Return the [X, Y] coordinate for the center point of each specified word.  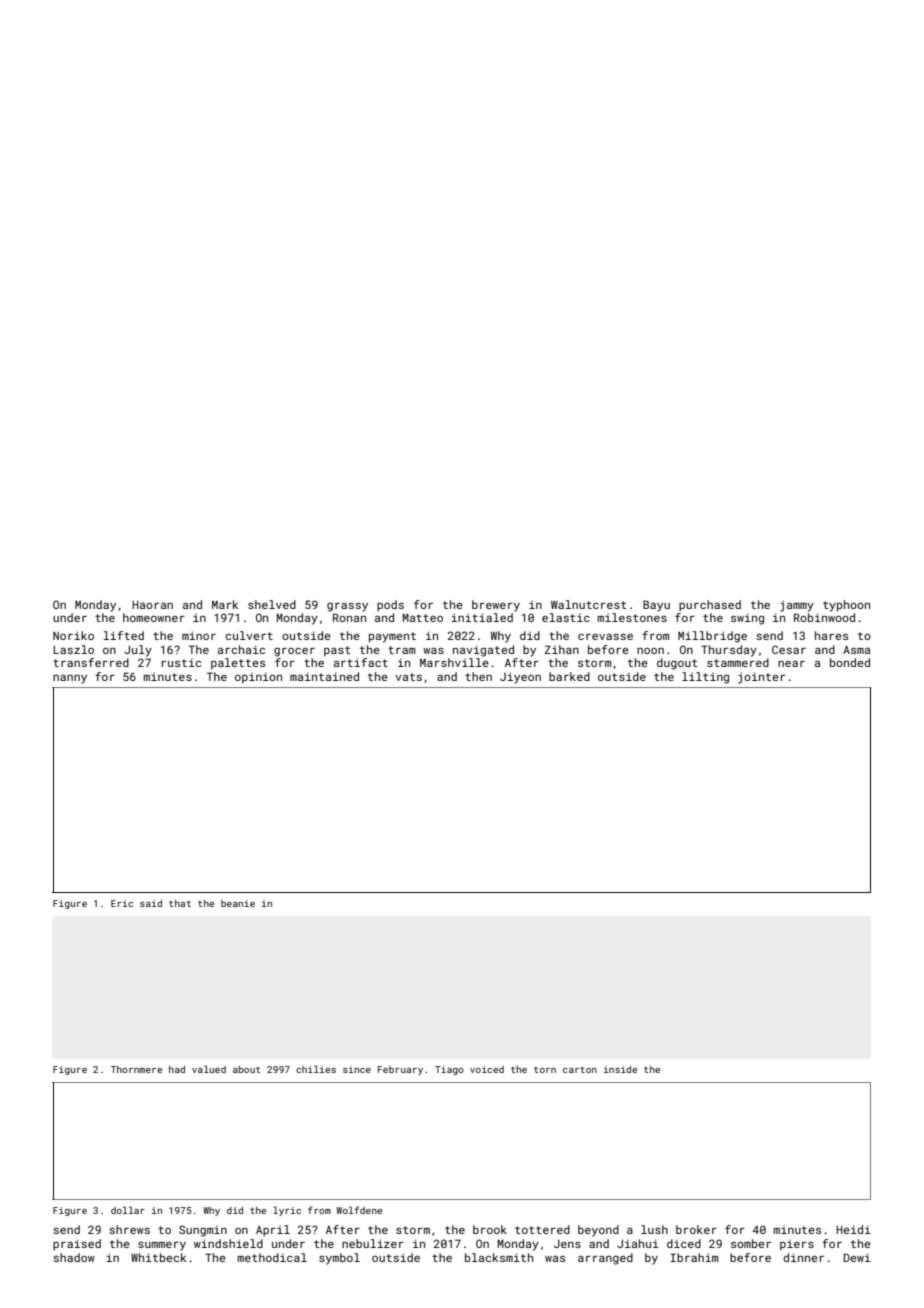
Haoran [152, 605]
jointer [761, 678]
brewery [496, 606]
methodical [272, 1257]
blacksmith [499, 1257]
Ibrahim [694, 1257]
